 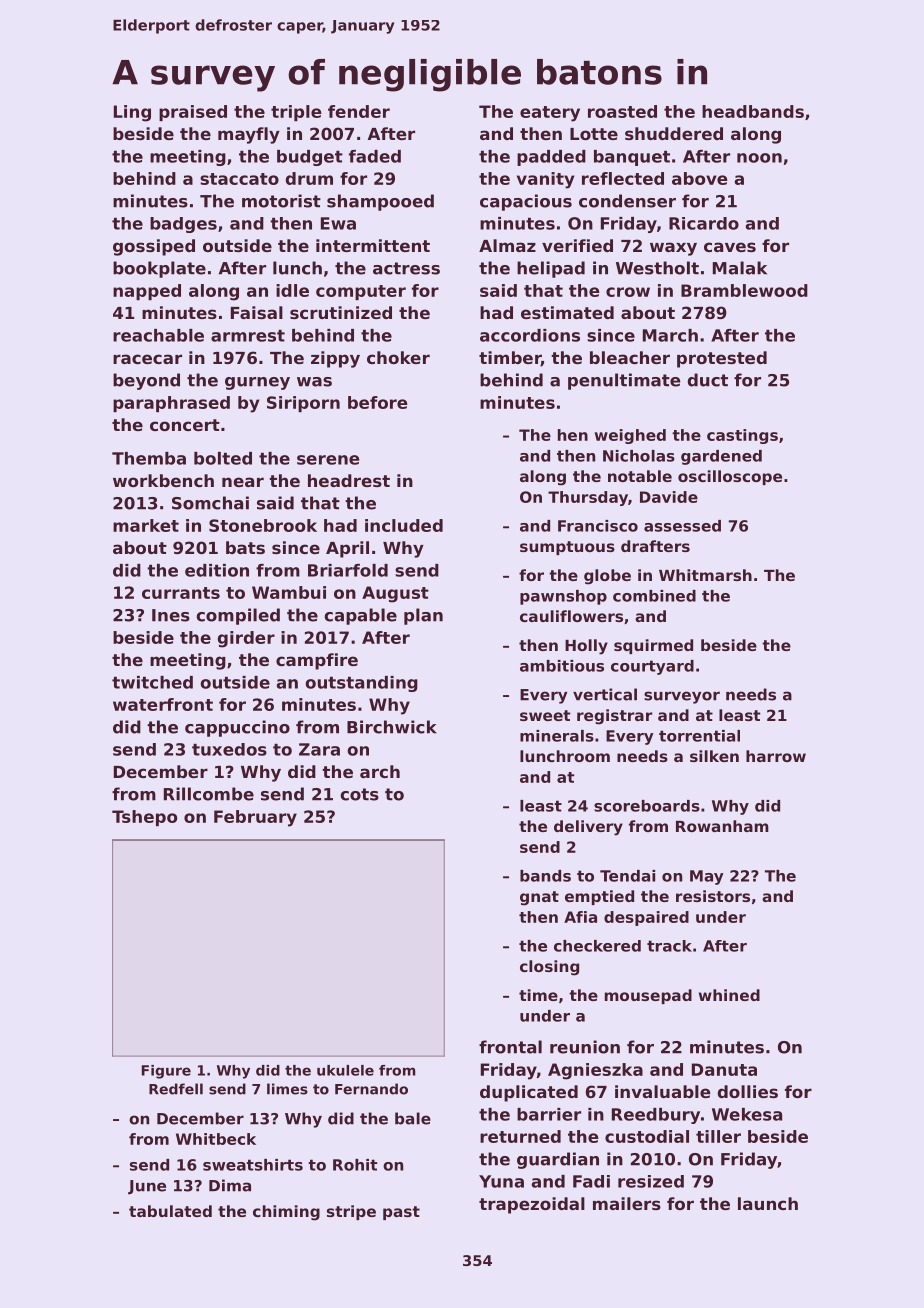 What do you see at coordinates (144, 818) in the screenshot?
I see `Tshepo` at bounding box center [144, 818].
